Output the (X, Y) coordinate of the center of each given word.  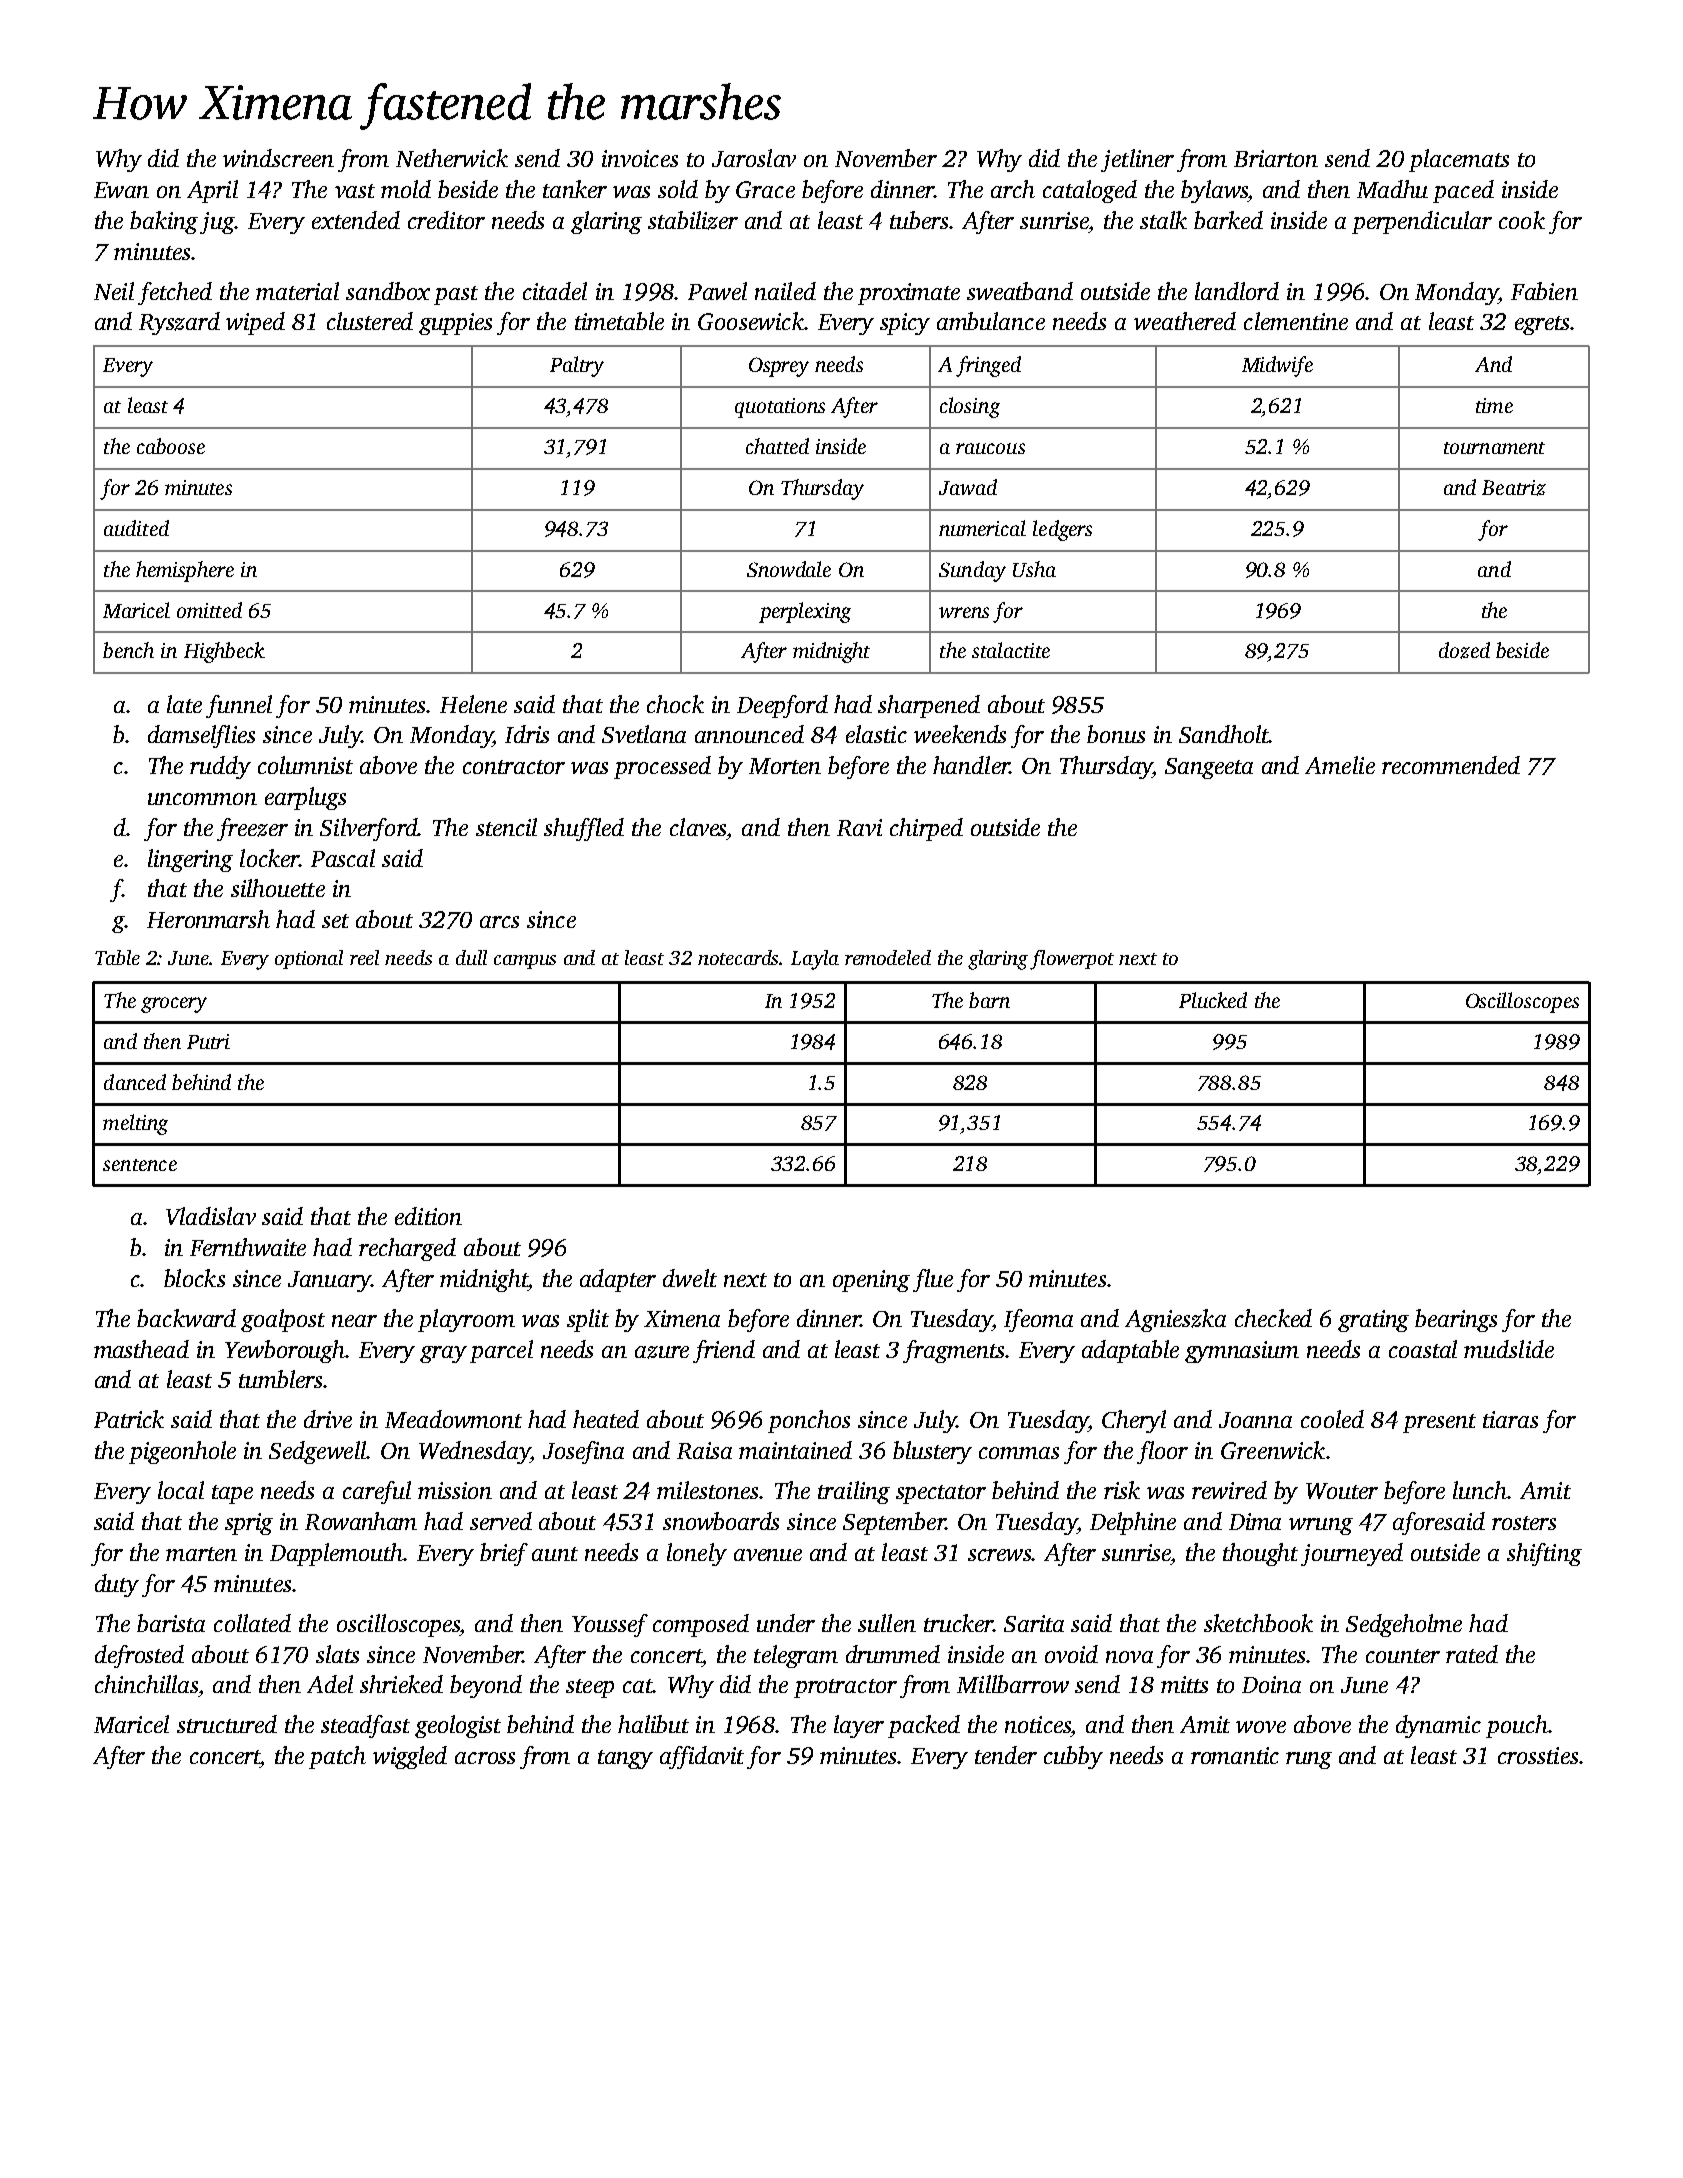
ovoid (1071, 1654)
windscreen (278, 158)
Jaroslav (754, 158)
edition (428, 1216)
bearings (1456, 1320)
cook (1522, 220)
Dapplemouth (336, 1554)
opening (871, 1281)
